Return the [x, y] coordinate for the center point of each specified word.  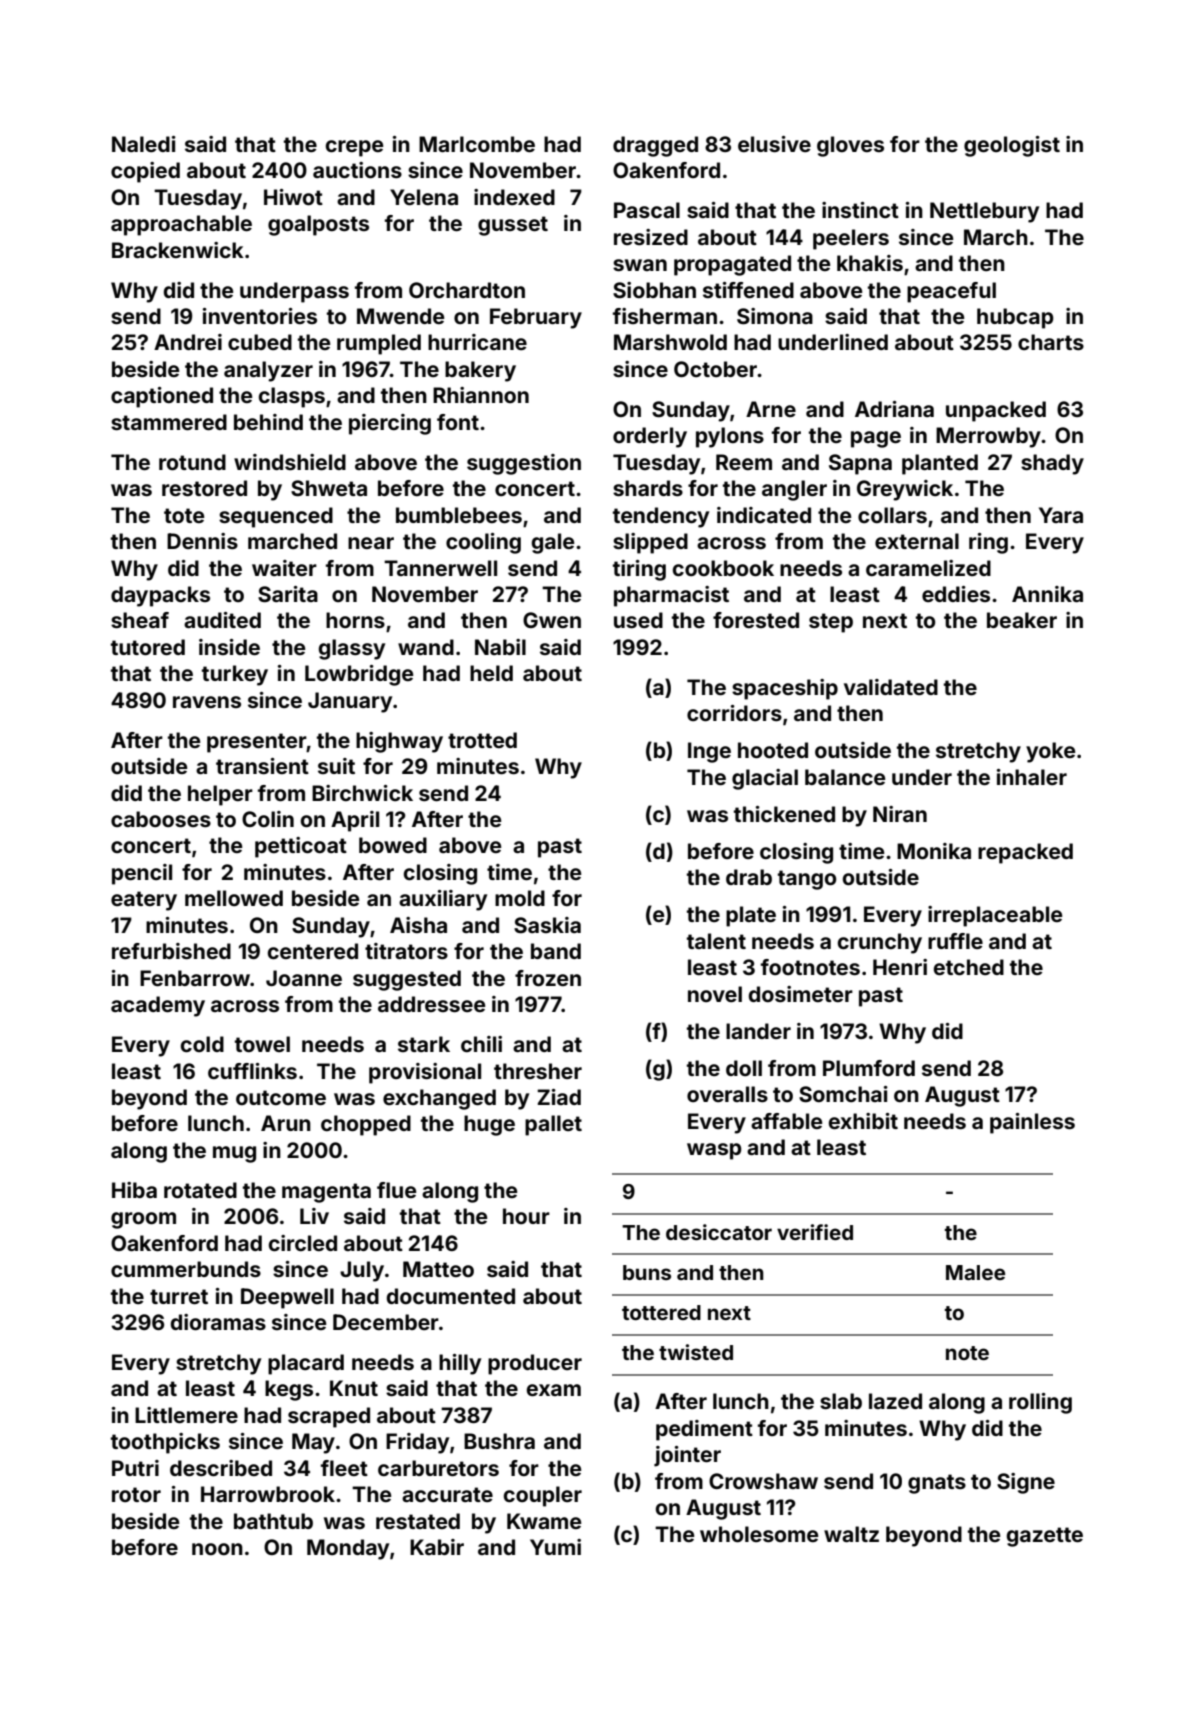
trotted [482, 740]
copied [145, 172]
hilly [460, 1364]
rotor [136, 1494]
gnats [937, 1484]
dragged [655, 146]
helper [220, 795]
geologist [1012, 146]
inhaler [1032, 777]
